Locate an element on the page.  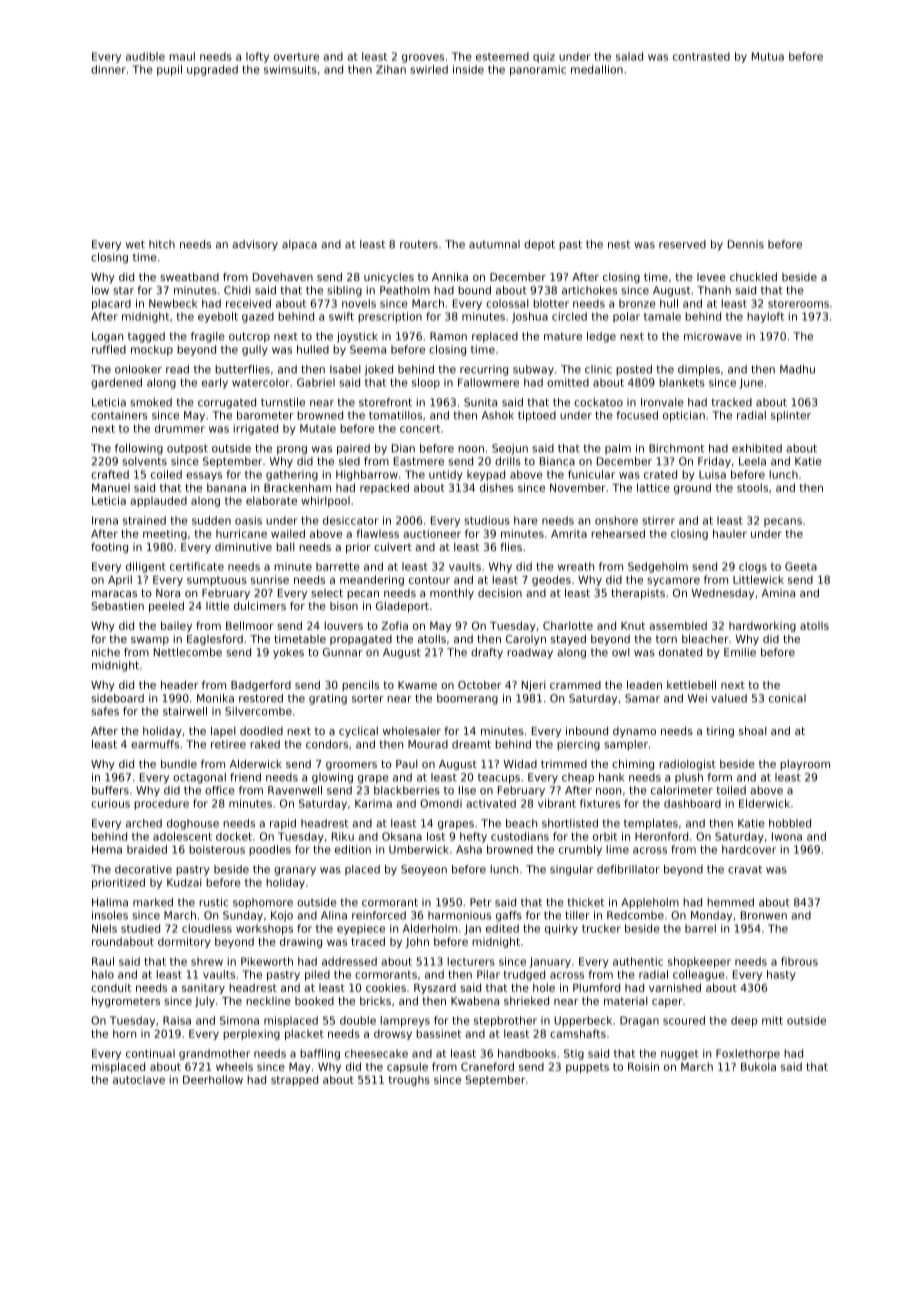
Simona is located at coordinates (239, 1020).
